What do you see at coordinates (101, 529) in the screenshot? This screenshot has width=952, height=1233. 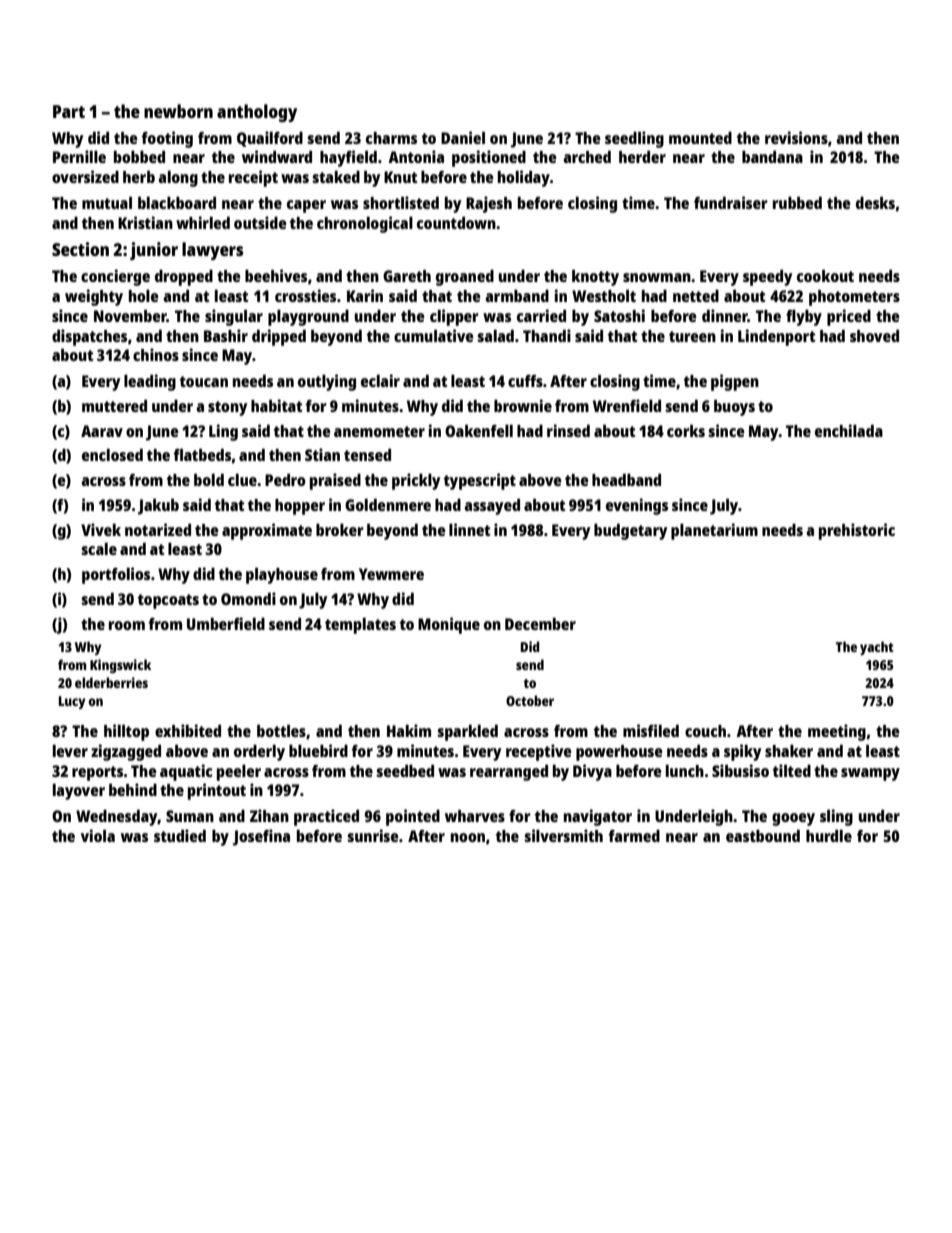 I see `Vivek` at bounding box center [101, 529].
